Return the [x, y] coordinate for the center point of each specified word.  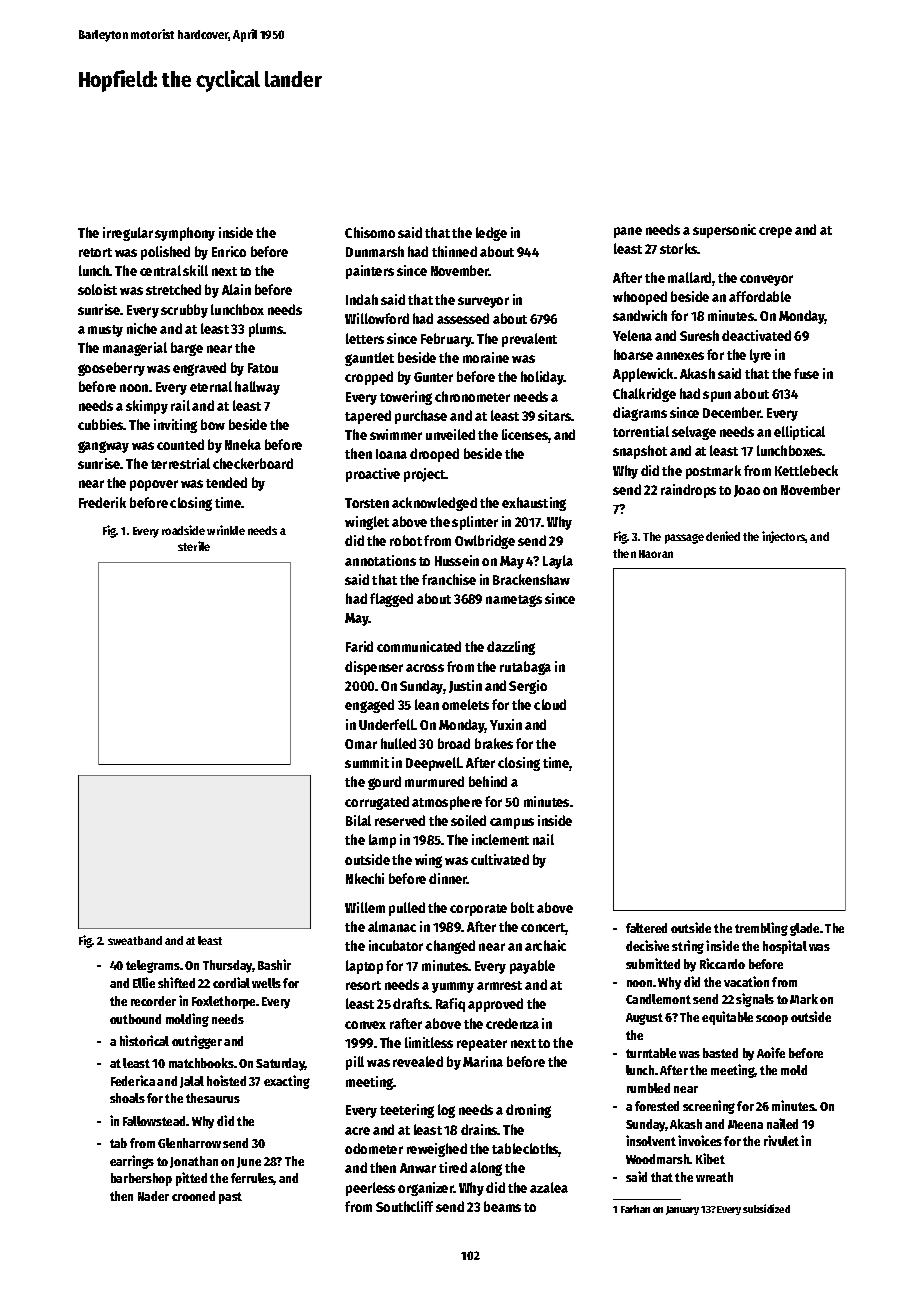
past [230, 1198]
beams [502, 1206]
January [682, 1210]
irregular [128, 234]
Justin [465, 686]
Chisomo [370, 232]
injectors [784, 537]
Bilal [358, 820]
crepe [775, 232]
